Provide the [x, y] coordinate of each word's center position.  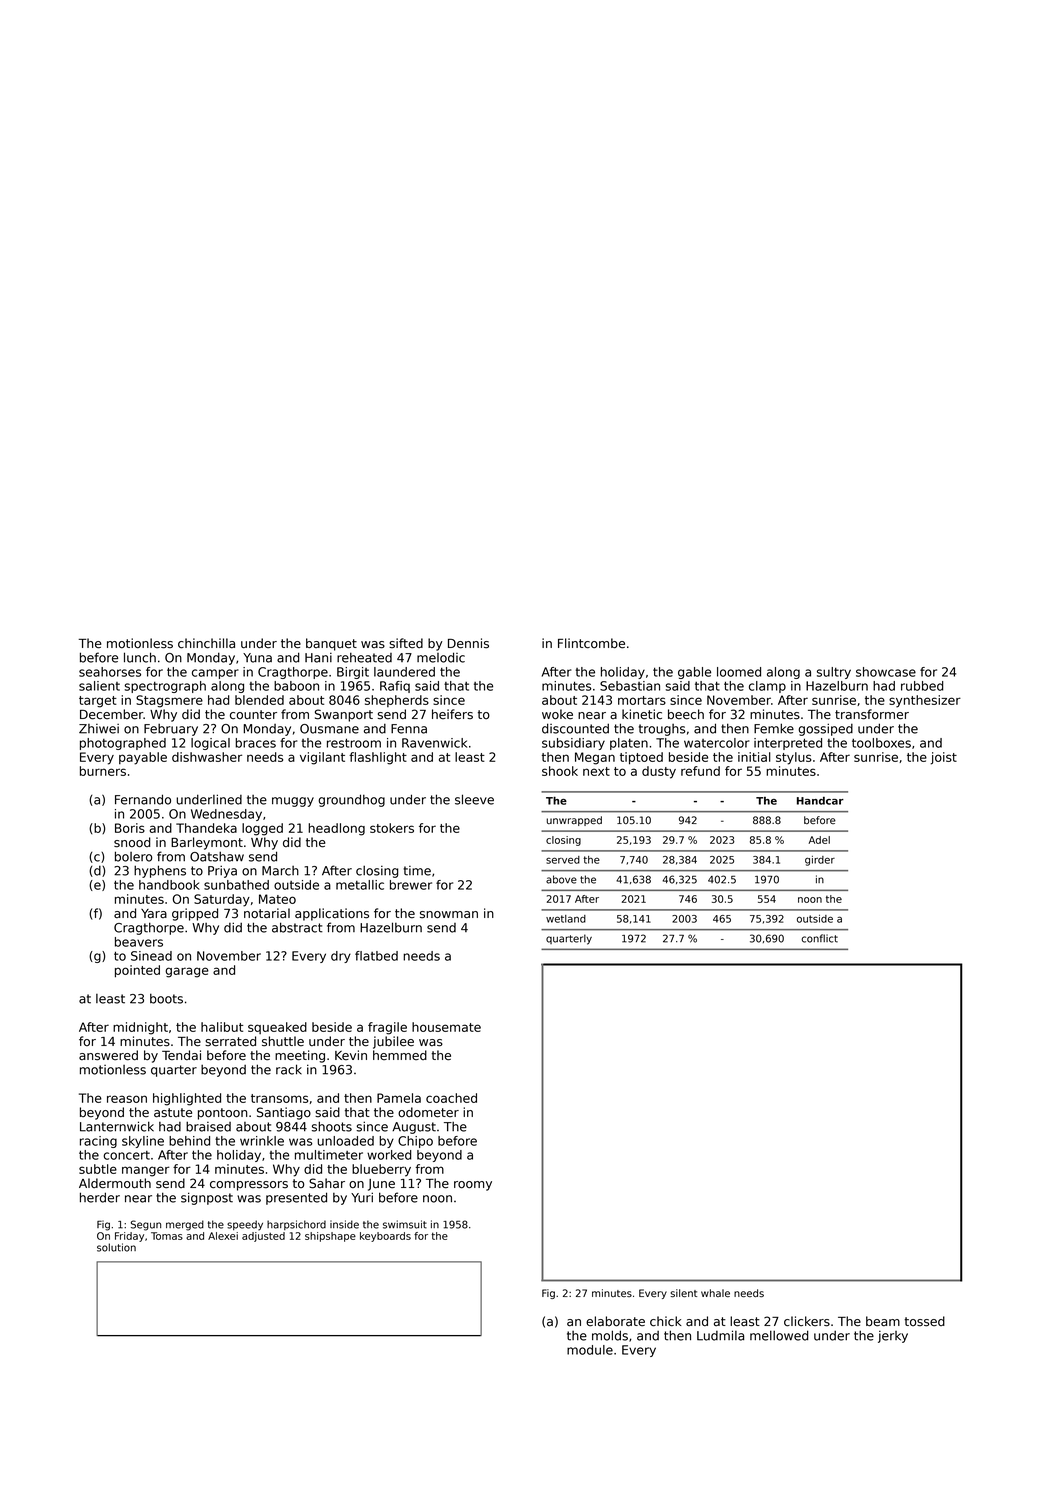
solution [116, 1247]
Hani [318, 657]
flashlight [378, 758]
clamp [767, 687]
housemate [446, 1027]
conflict [819, 938]
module [590, 1350]
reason [127, 1099]
